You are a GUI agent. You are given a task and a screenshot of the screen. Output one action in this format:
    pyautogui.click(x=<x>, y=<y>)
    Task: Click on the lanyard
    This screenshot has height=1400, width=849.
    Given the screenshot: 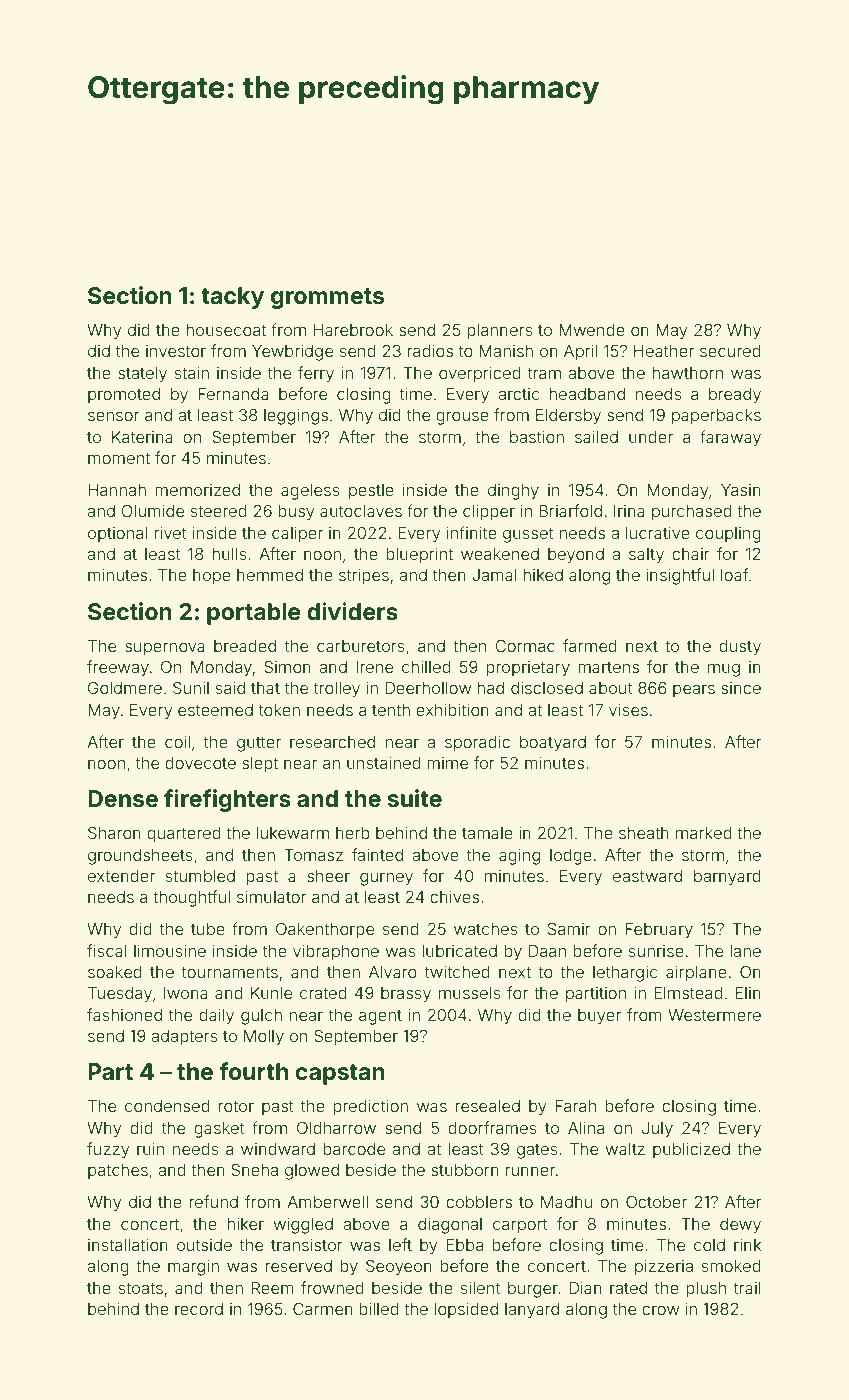 What is the action you would take?
    pyautogui.click(x=532, y=1311)
